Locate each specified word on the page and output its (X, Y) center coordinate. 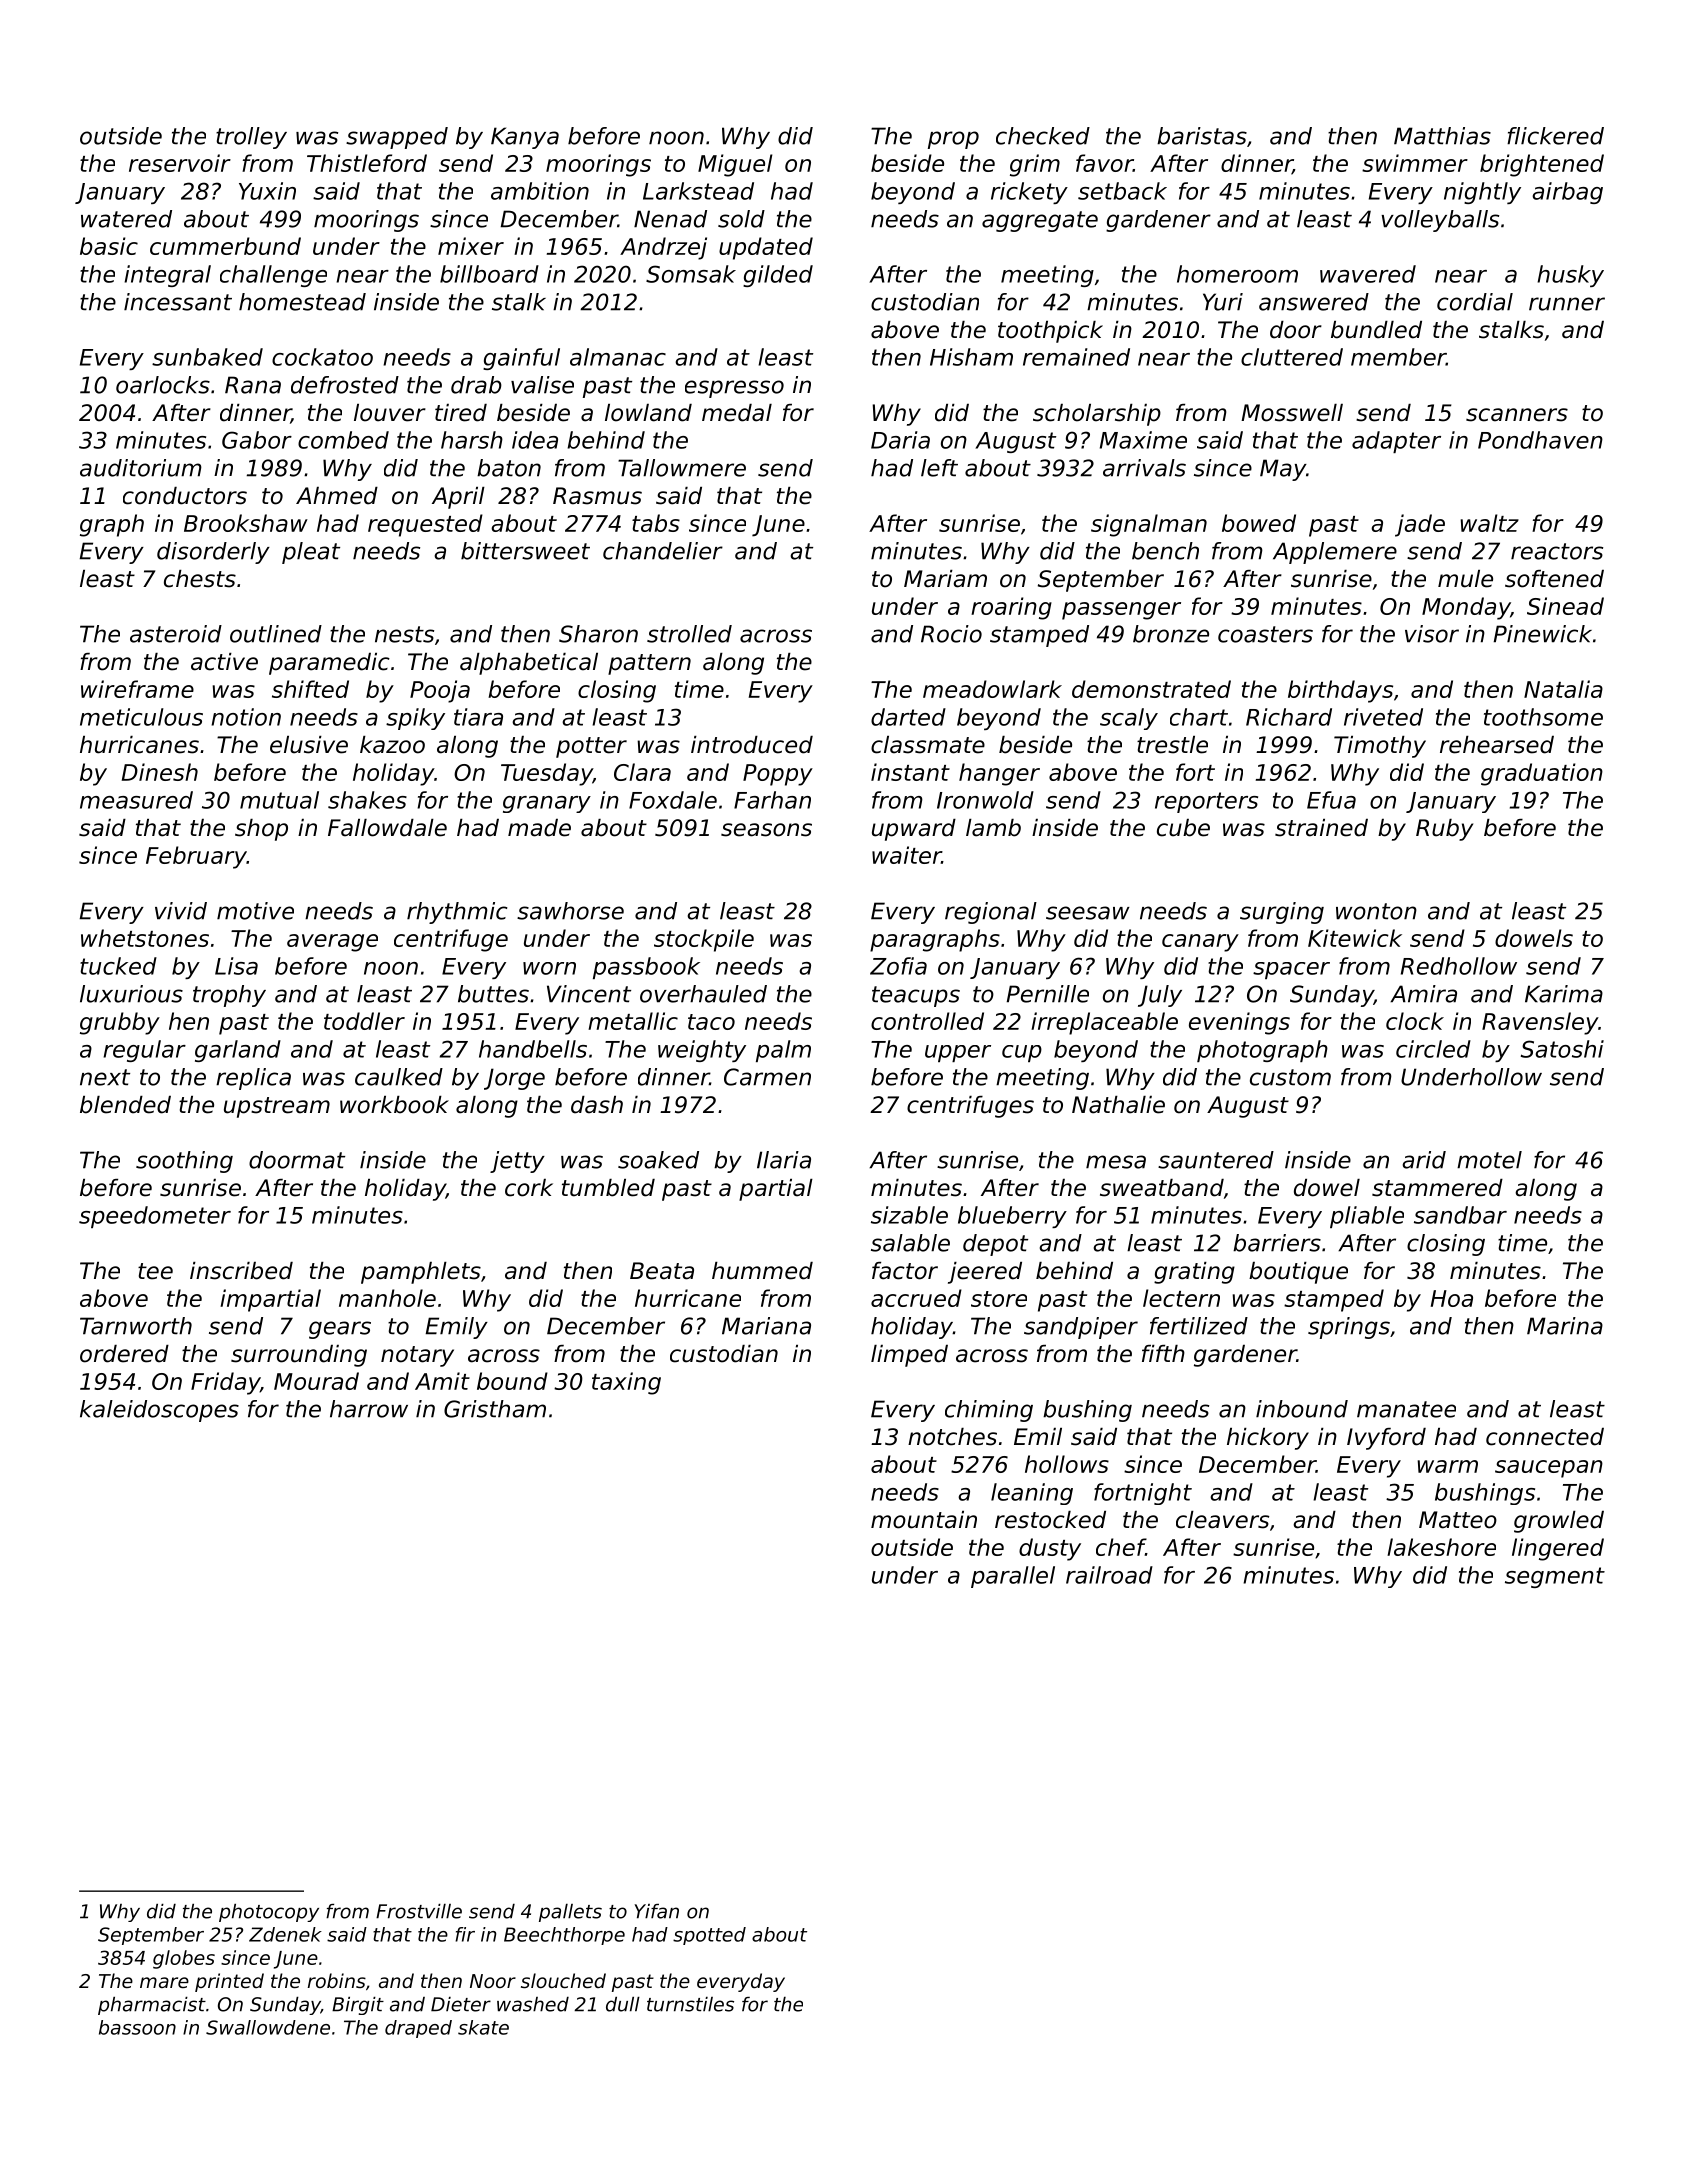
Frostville (419, 1911)
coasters (1265, 634)
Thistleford (367, 163)
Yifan (656, 1911)
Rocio (951, 634)
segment (1555, 1577)
